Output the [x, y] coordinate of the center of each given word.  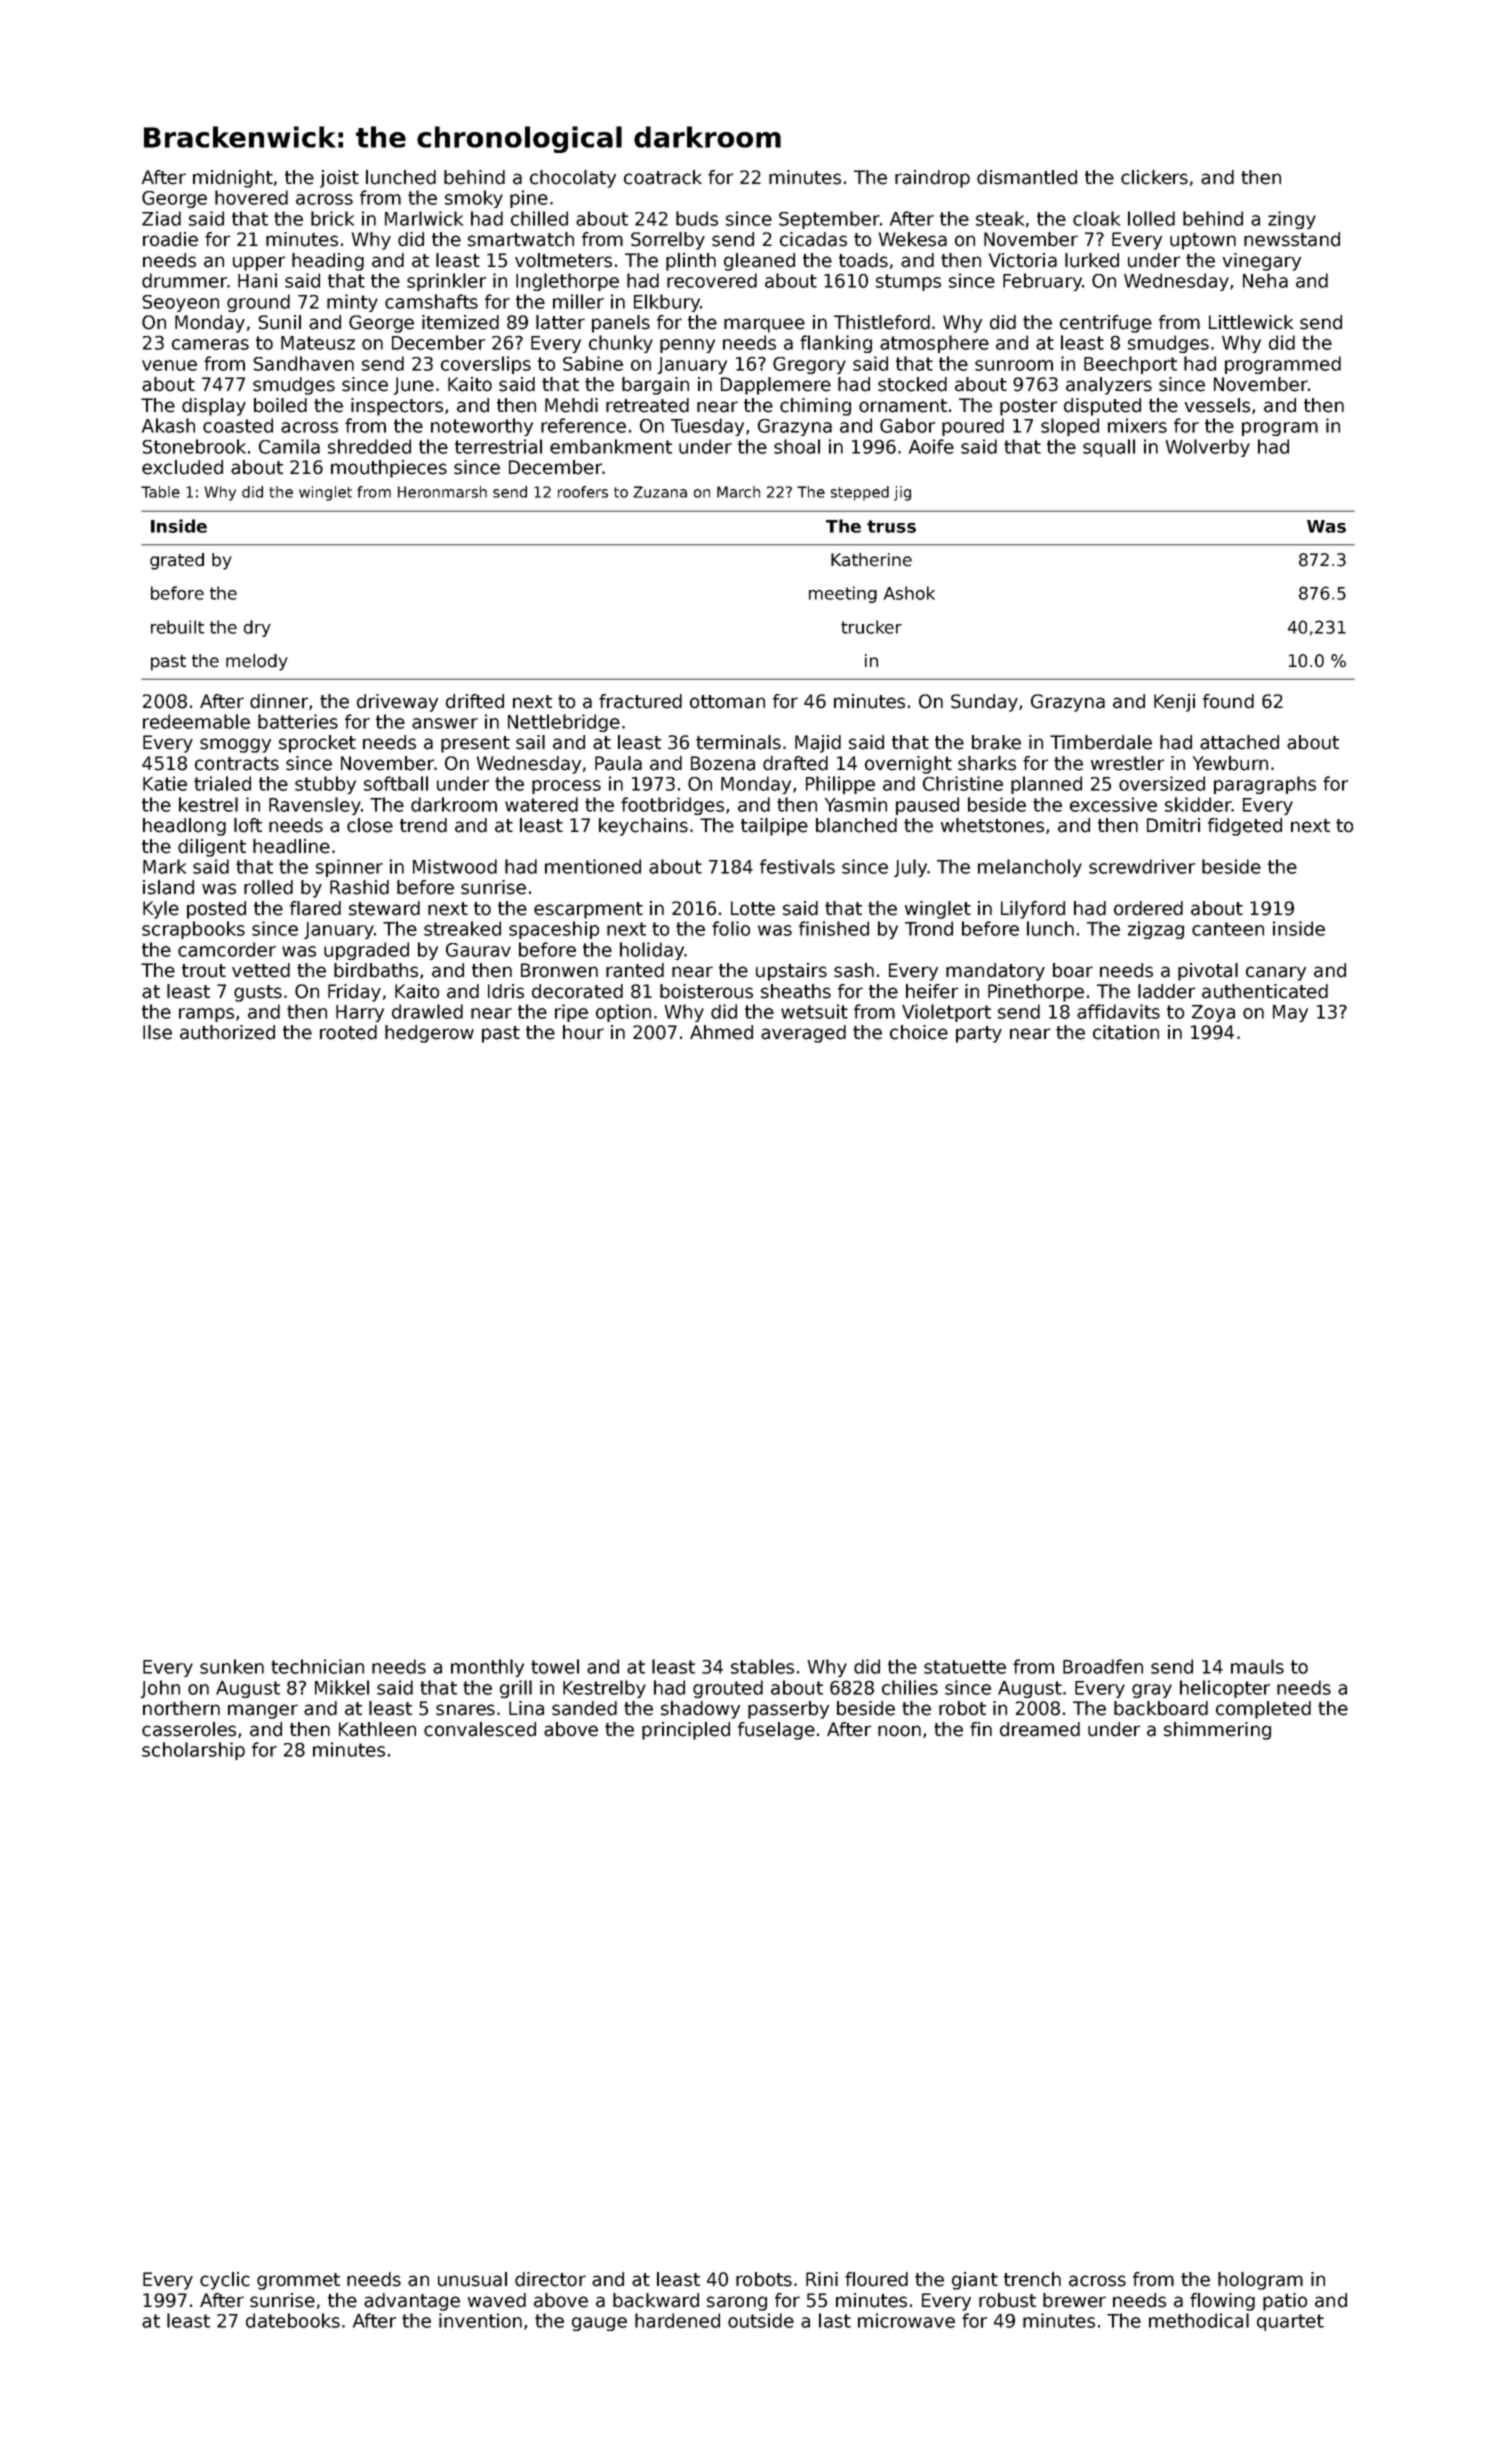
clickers [1154, 177]
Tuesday [707, 427]
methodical [1199, 2320]
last [835, 2320]
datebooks [293, 2320]
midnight [233, 179]
